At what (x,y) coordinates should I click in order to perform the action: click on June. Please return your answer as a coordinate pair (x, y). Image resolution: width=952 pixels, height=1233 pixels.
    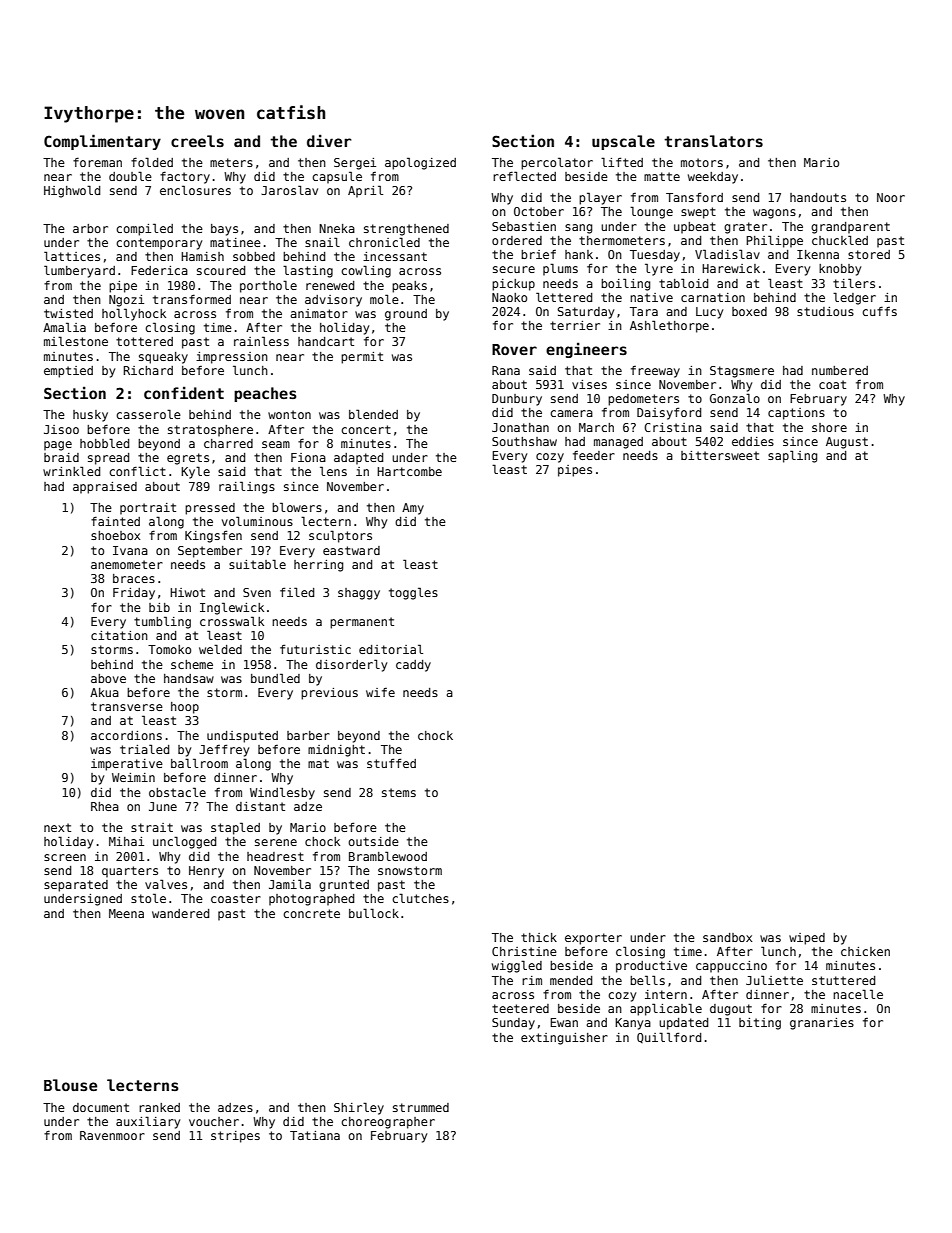
    Looking at the image, I should click on (163, 806).
